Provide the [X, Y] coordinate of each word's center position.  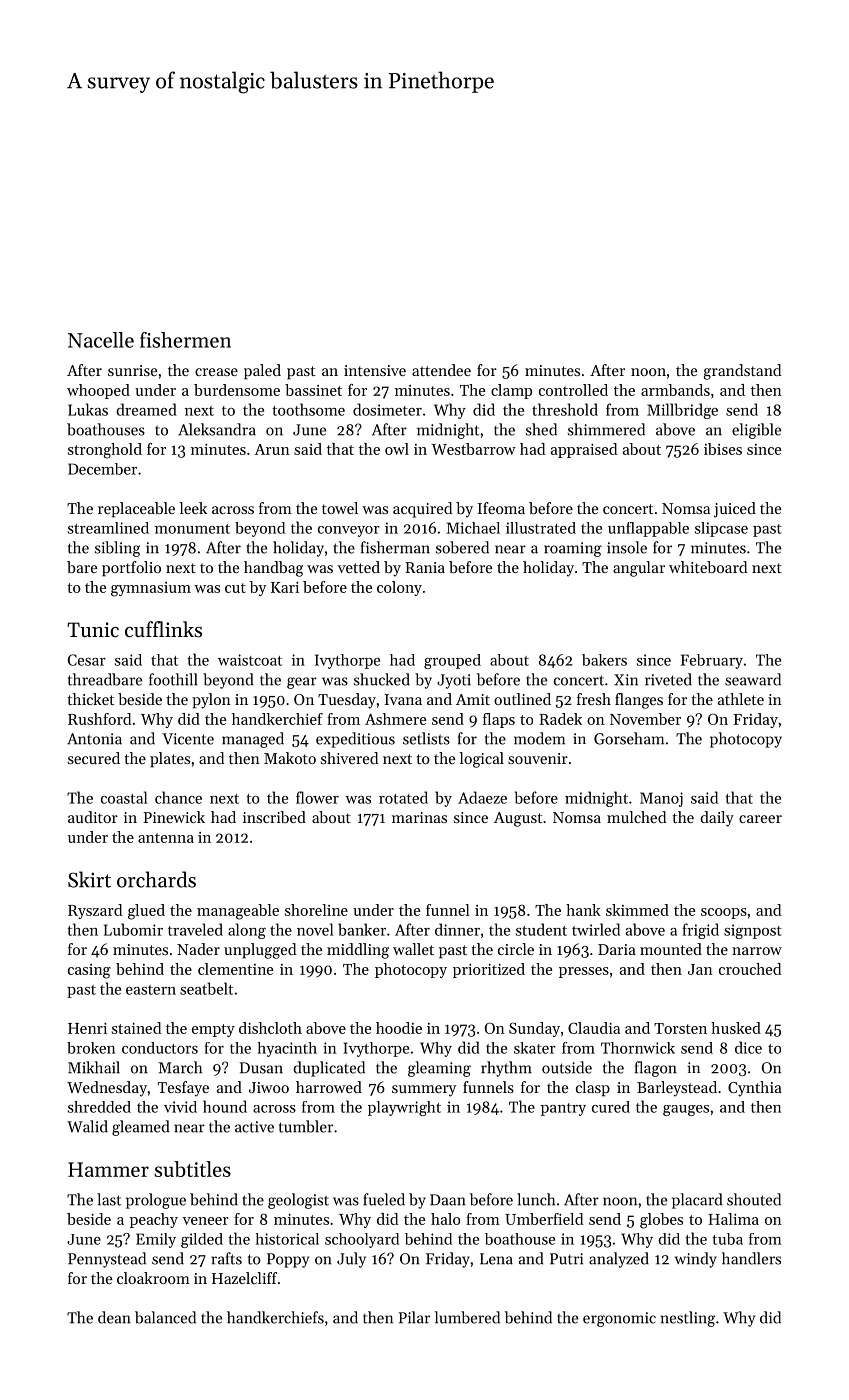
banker [362, 929]
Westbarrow [473, 449]
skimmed [637, 910]
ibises [723, 449]
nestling [688, 1319]
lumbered [467, 1317]
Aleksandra [217, 429]
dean [114, 1317]
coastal [124, 797]
